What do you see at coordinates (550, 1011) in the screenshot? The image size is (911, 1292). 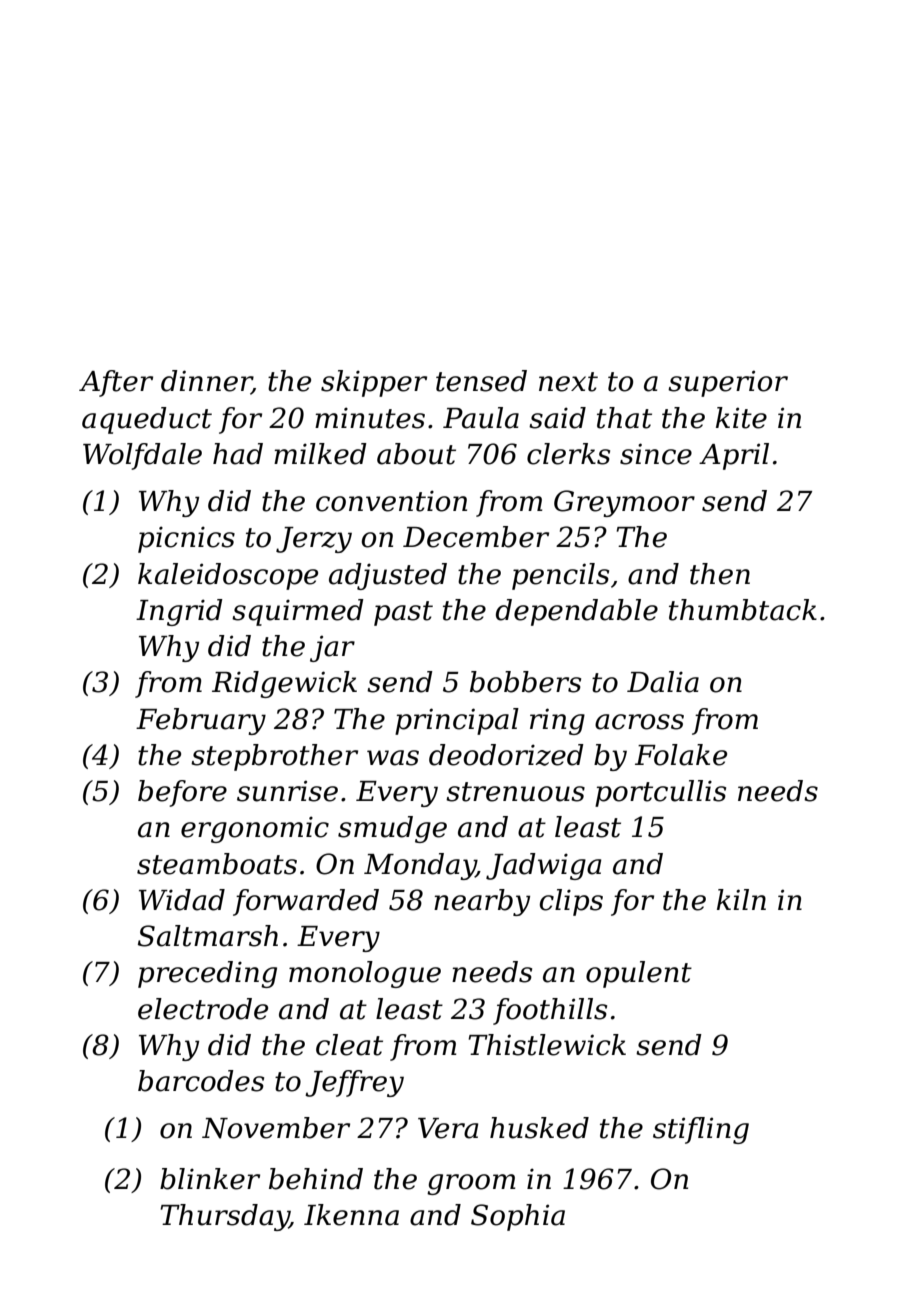 I see `foothills` at bounding box center [550, 1011].
